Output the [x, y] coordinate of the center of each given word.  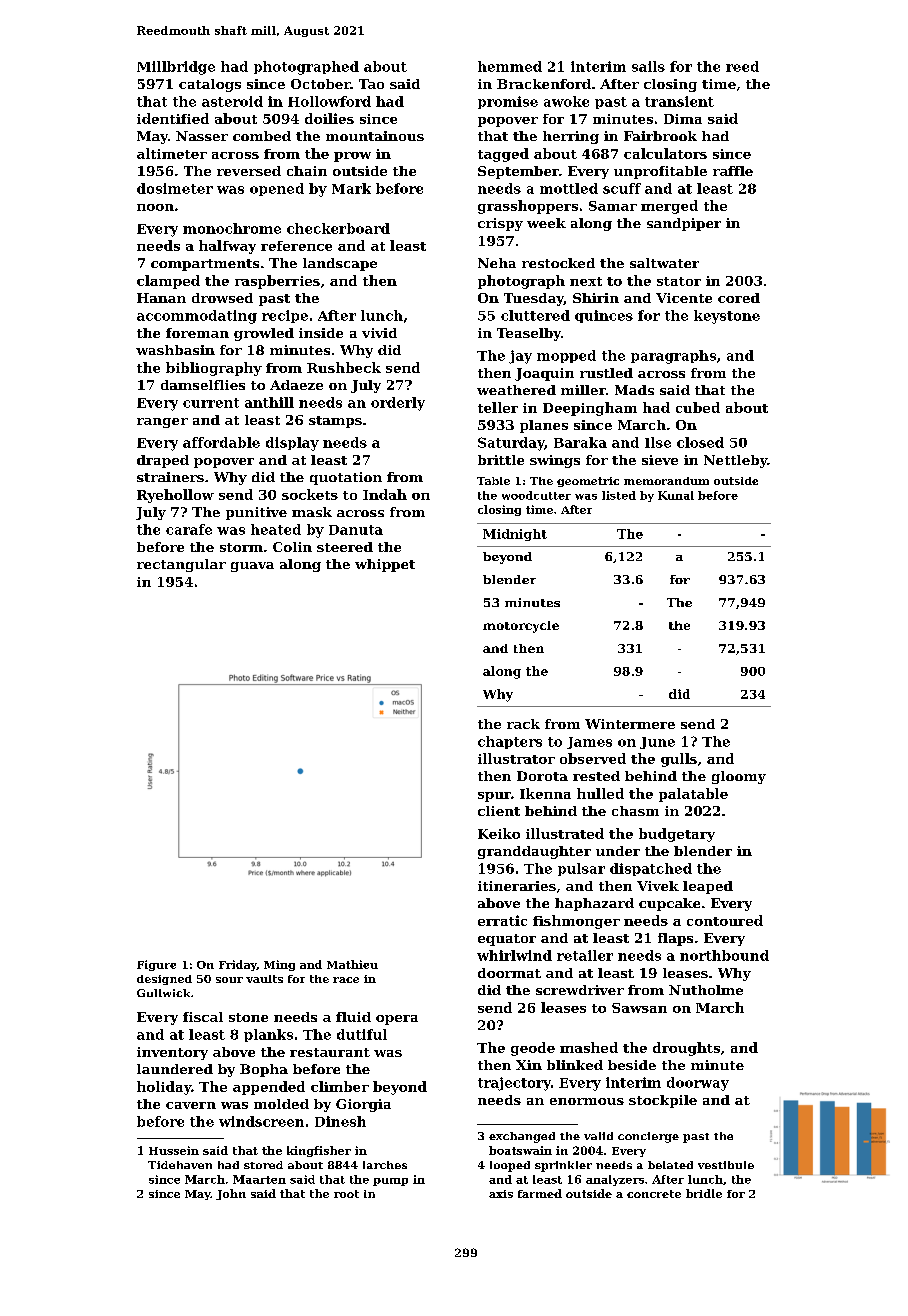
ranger [162, 423]
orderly [398, 404]
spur [494, 797]
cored [739, 298]
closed [700, 442]
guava [252, 567]
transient [679, 101]
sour [229, 980]
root [346, 1194]
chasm [635, 811]
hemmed [510, 66]
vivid [379, 333]
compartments [205, 265]
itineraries [517, 886]
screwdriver [580, 990]
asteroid [232, 101]
